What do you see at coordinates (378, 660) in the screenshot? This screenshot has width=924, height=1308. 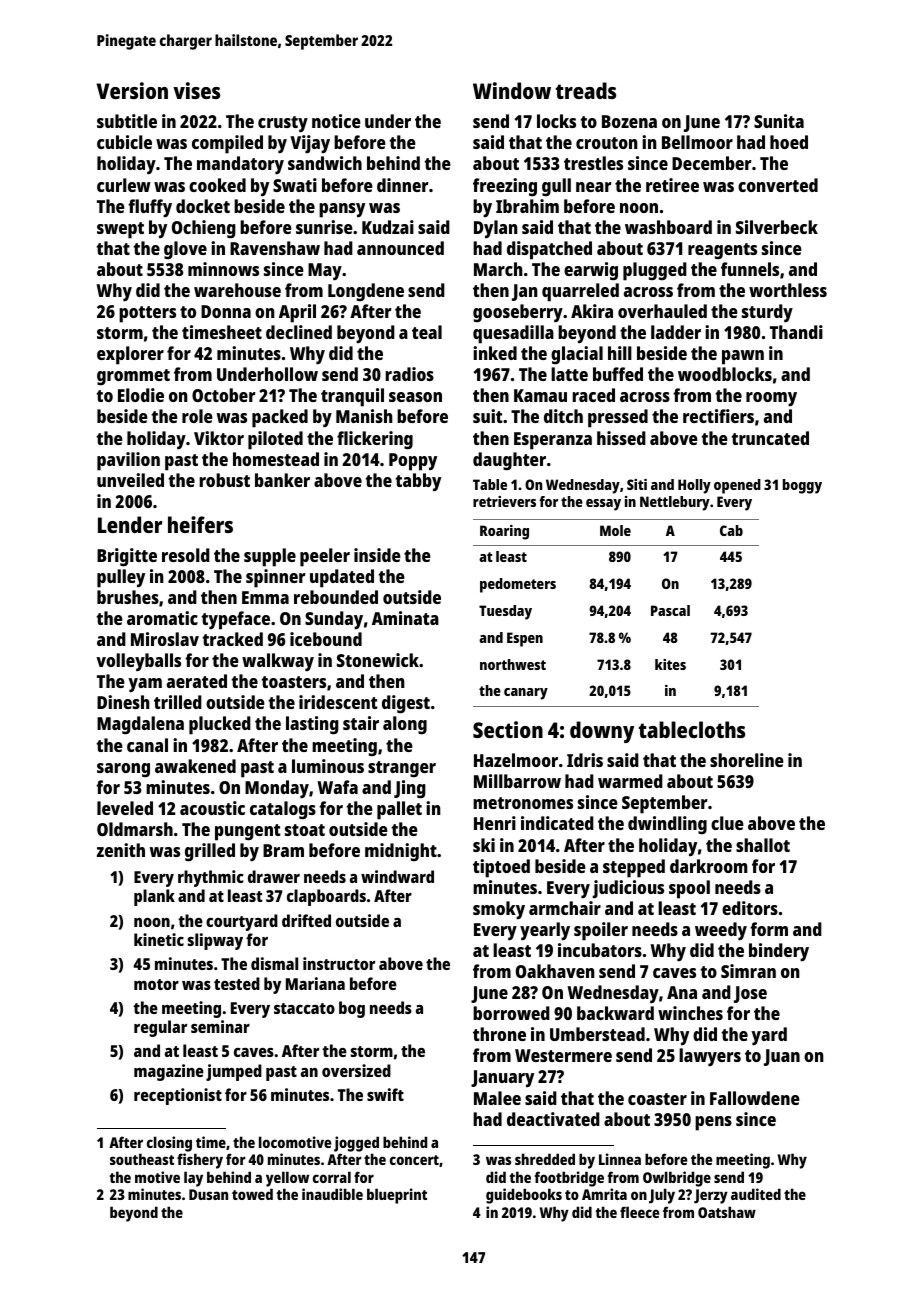 I see `Stonewick` at bounding box center [378, 660].
